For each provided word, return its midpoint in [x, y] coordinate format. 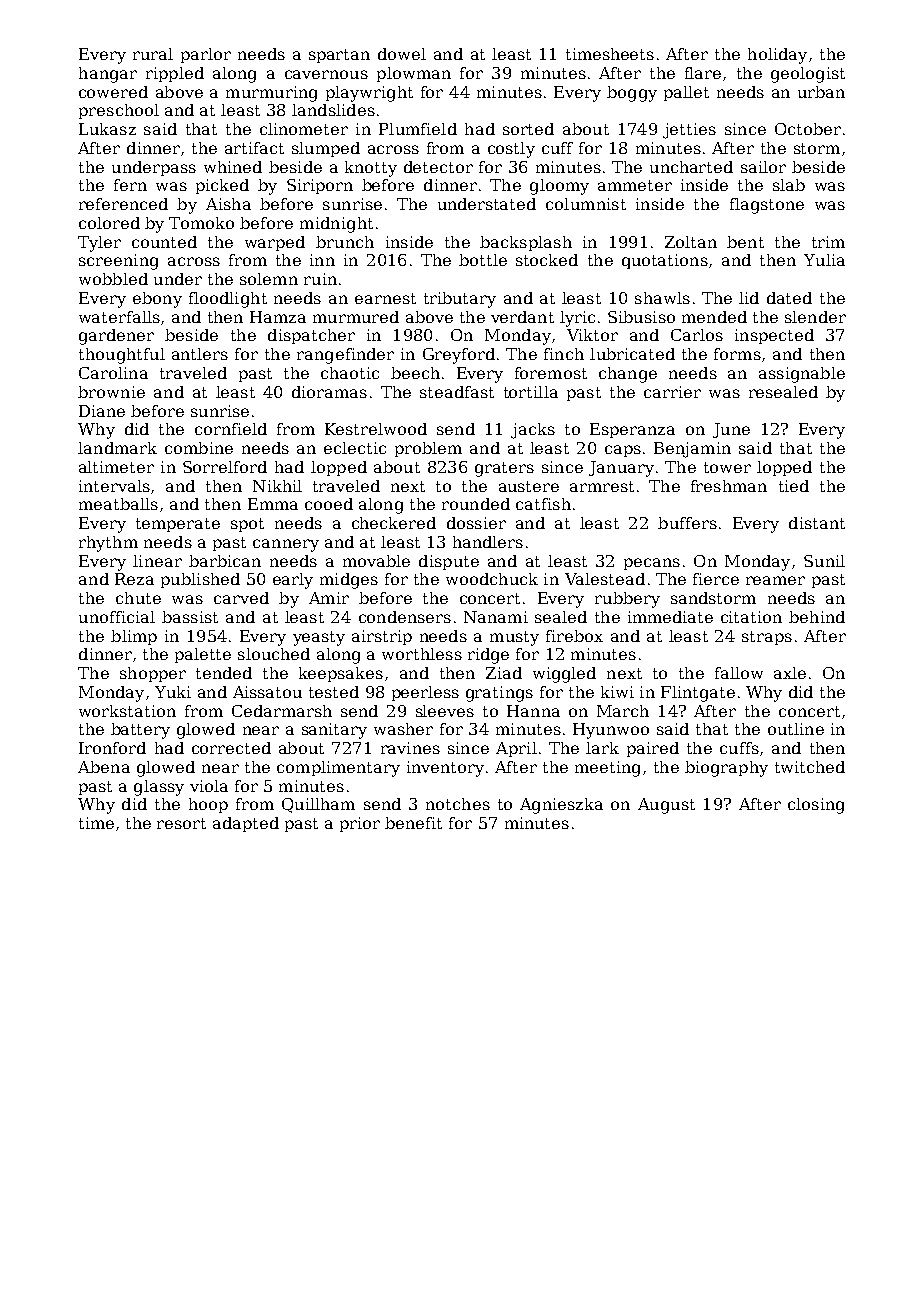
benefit [413, 823]
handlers [488, 542]
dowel [402, 54]
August [666, 806]
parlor [206, 55]
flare [703, 73]
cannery [286, 545]
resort [181, 823]
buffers [687, 523]
